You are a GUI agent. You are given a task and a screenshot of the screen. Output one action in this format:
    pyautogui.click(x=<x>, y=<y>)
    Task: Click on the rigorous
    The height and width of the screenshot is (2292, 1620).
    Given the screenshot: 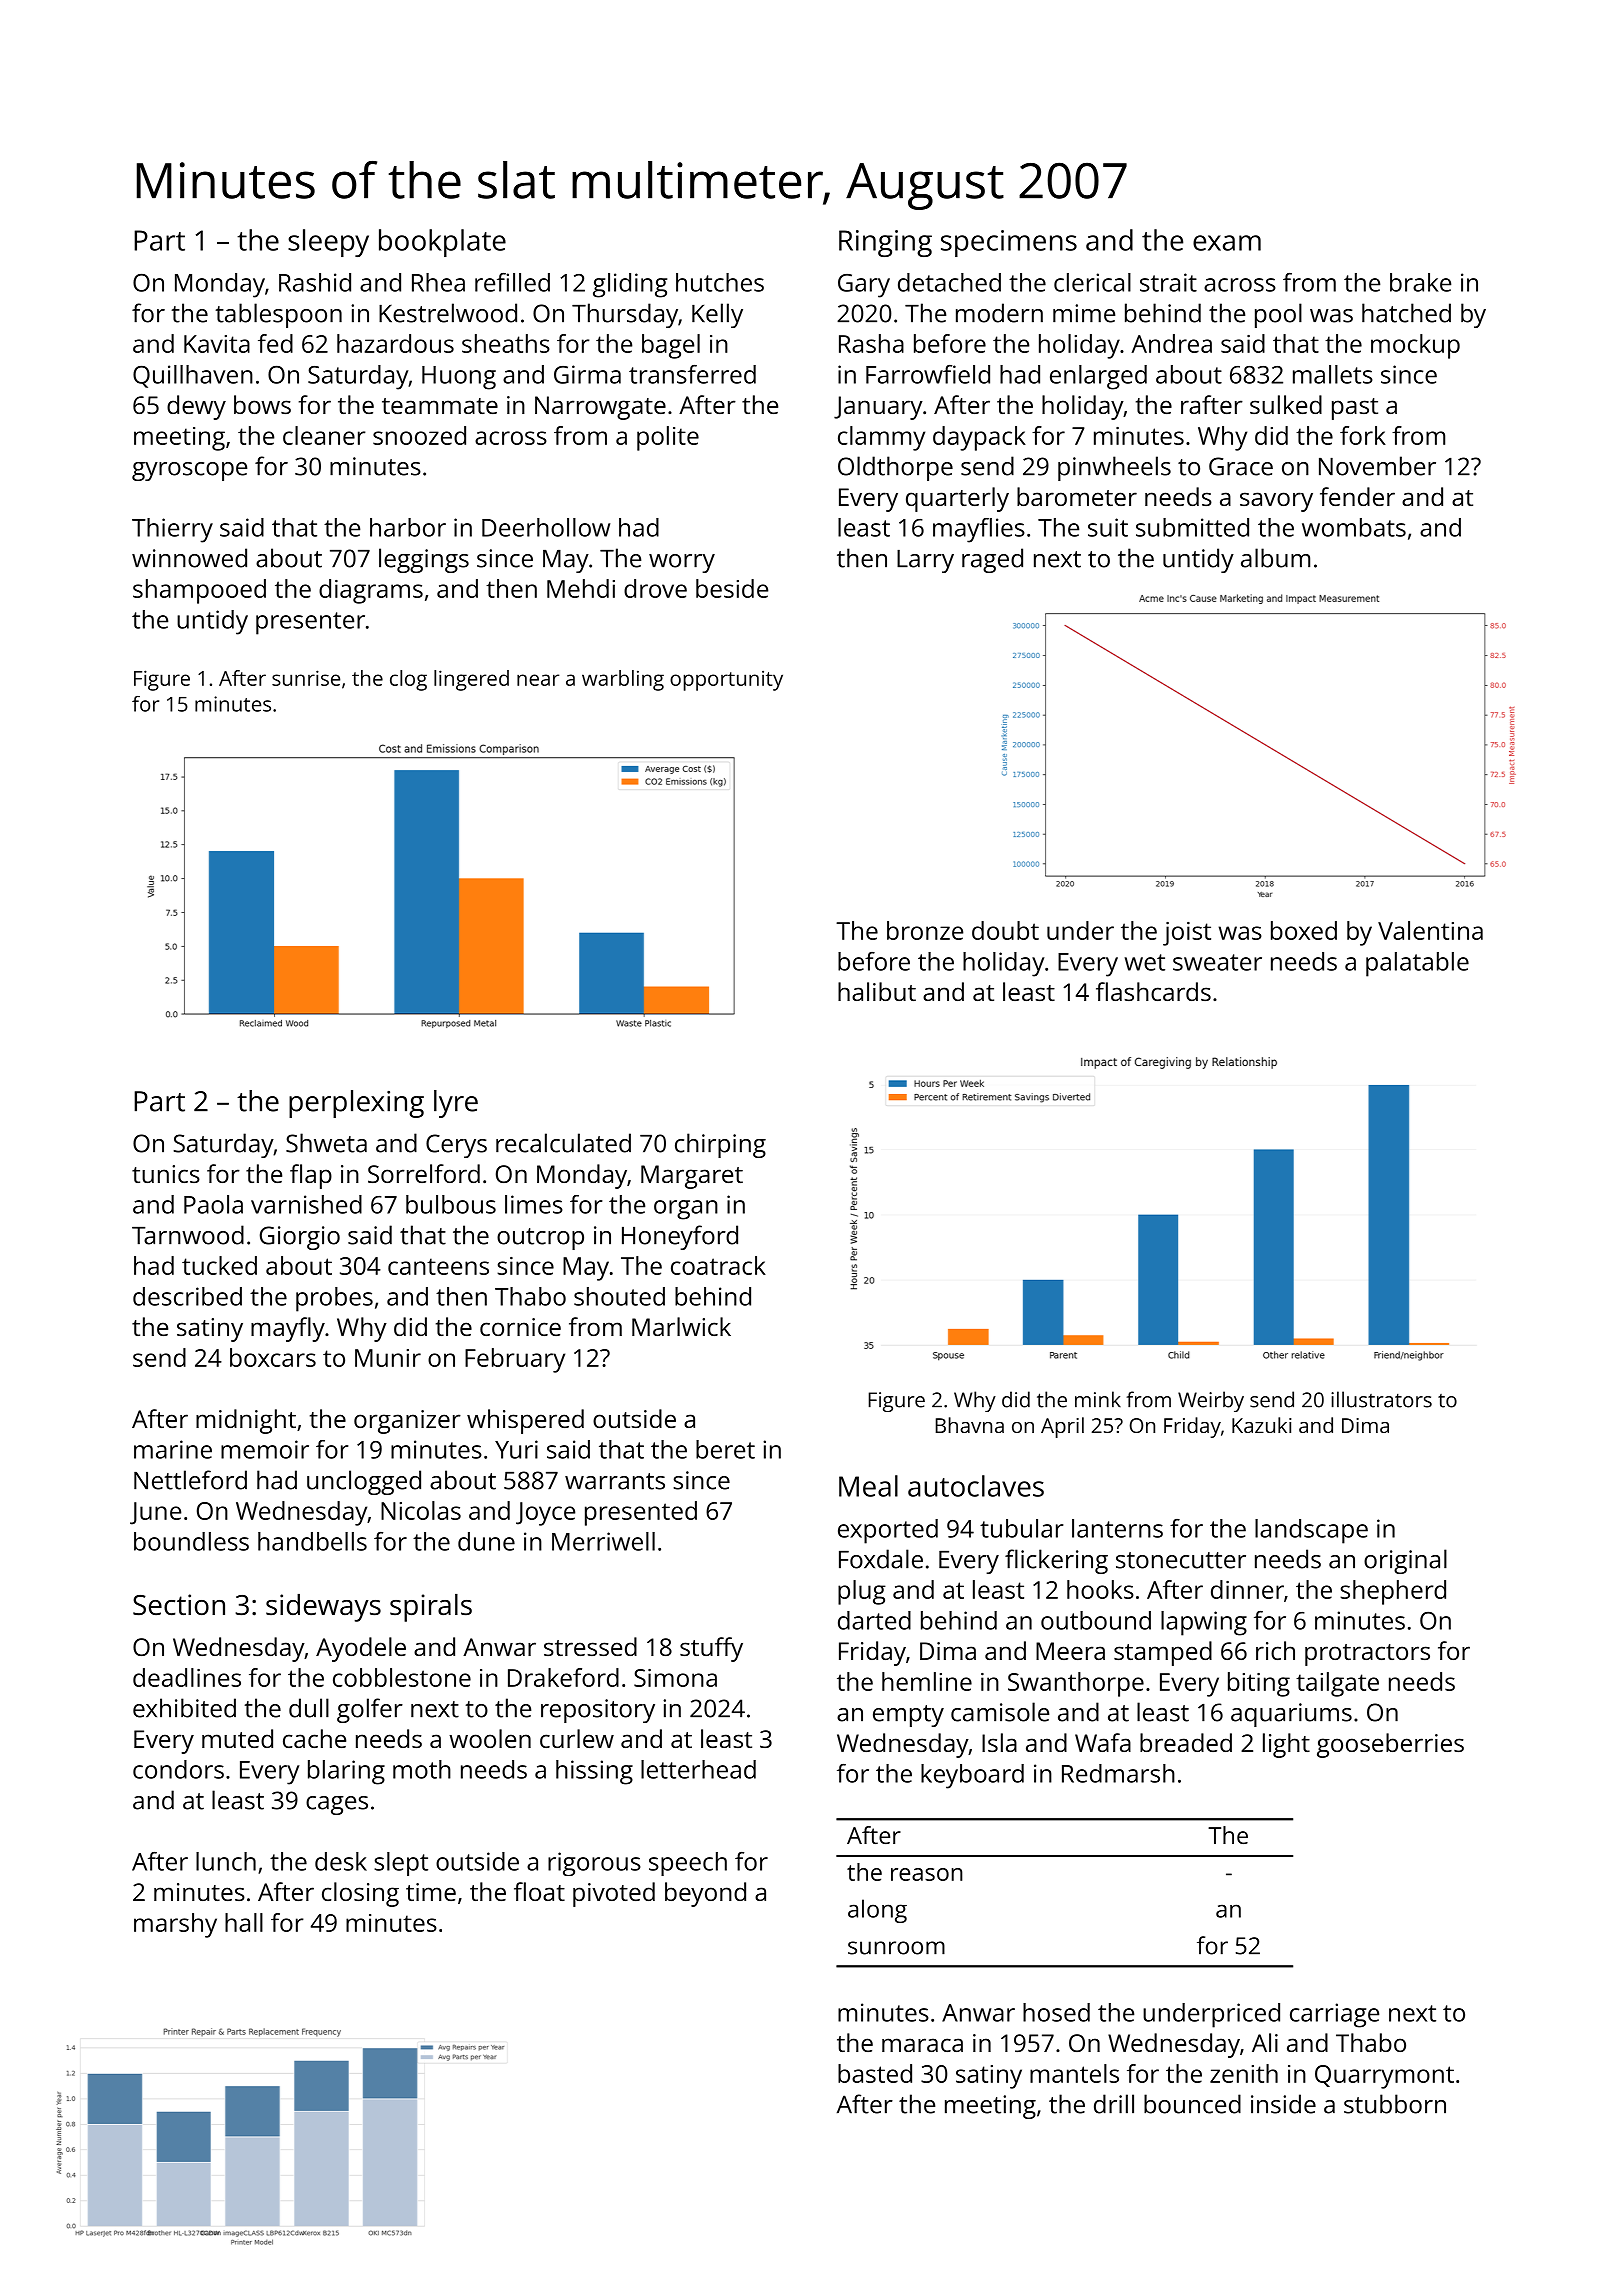 What is the action you would take?
    pyautogui.click(x=594, y=1864)
